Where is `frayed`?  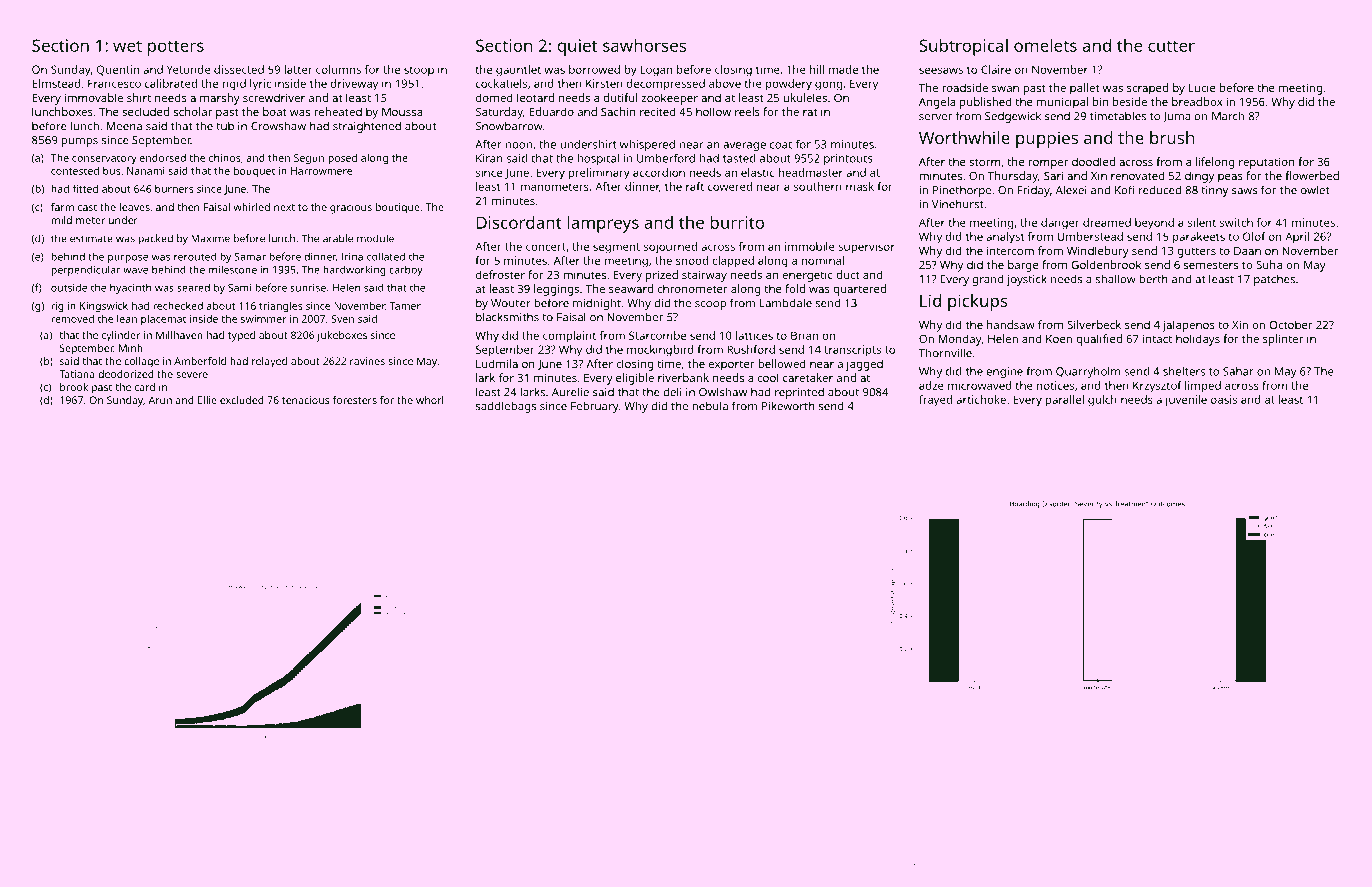
frayed is located at coordinates (935, 401).
